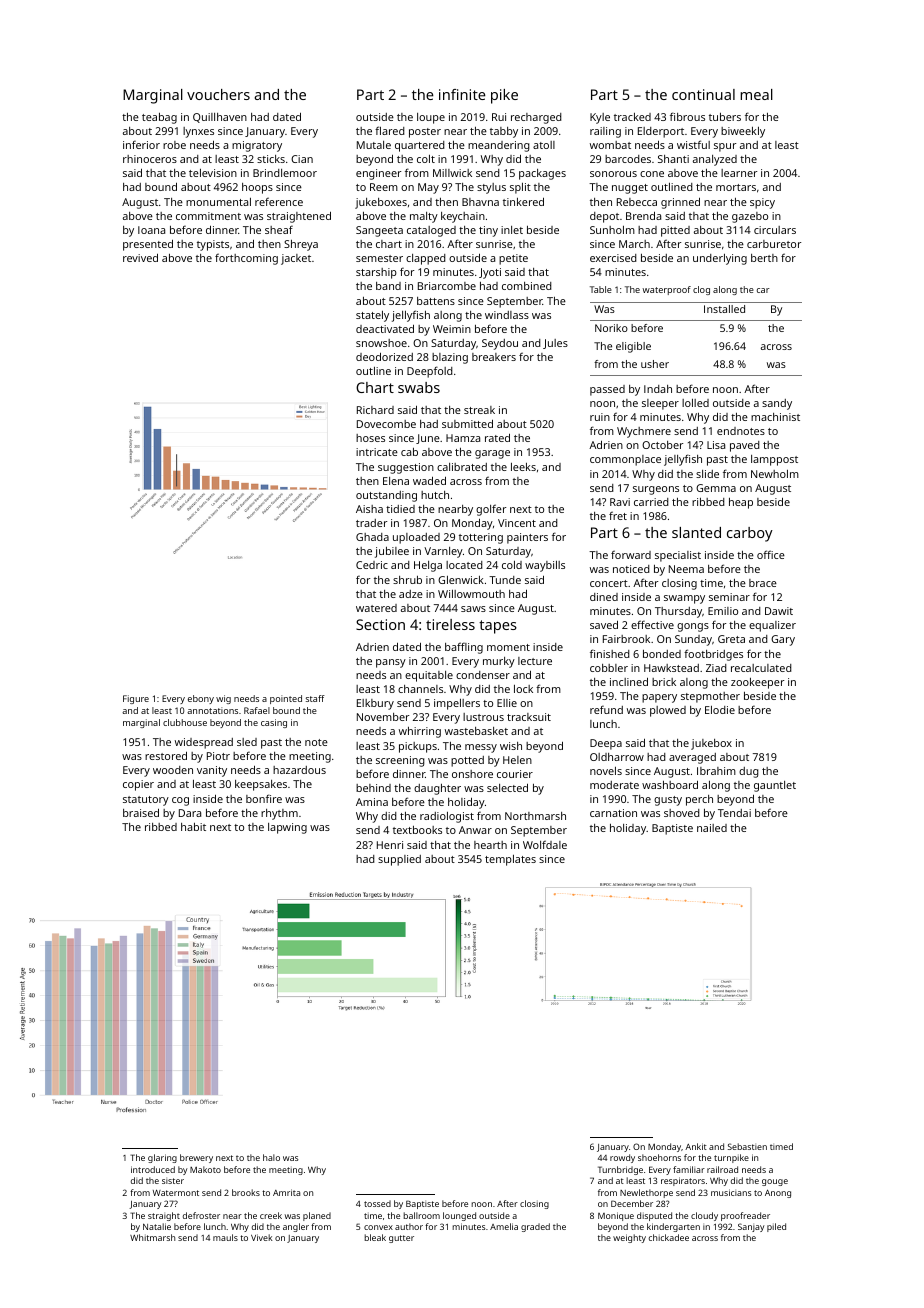 The width and height of the screenshot is (924, 1308). I want to click on meal, so click(756, 94).
